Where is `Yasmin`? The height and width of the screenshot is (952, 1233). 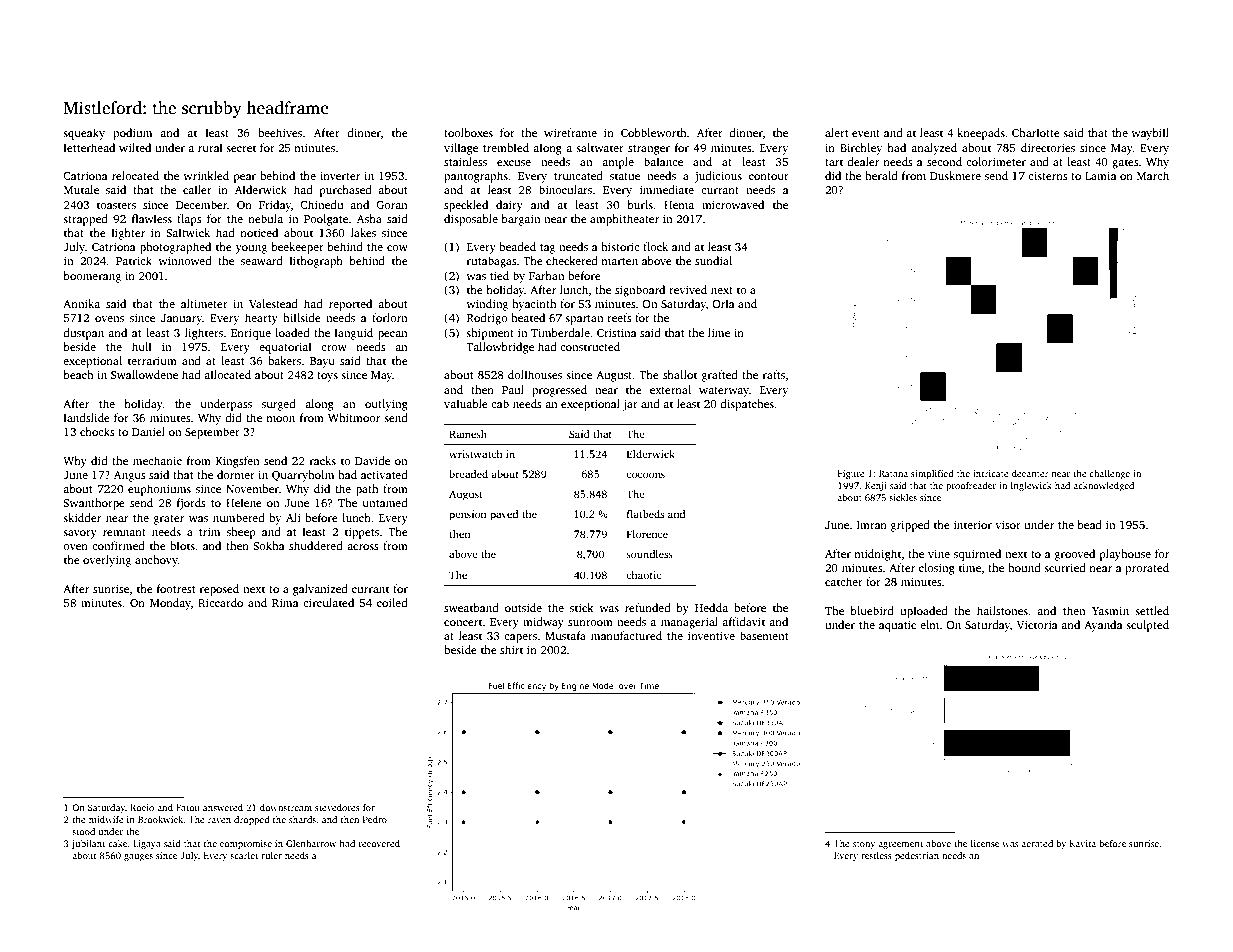 Yasmin is located at coordinates (1110, 611).
